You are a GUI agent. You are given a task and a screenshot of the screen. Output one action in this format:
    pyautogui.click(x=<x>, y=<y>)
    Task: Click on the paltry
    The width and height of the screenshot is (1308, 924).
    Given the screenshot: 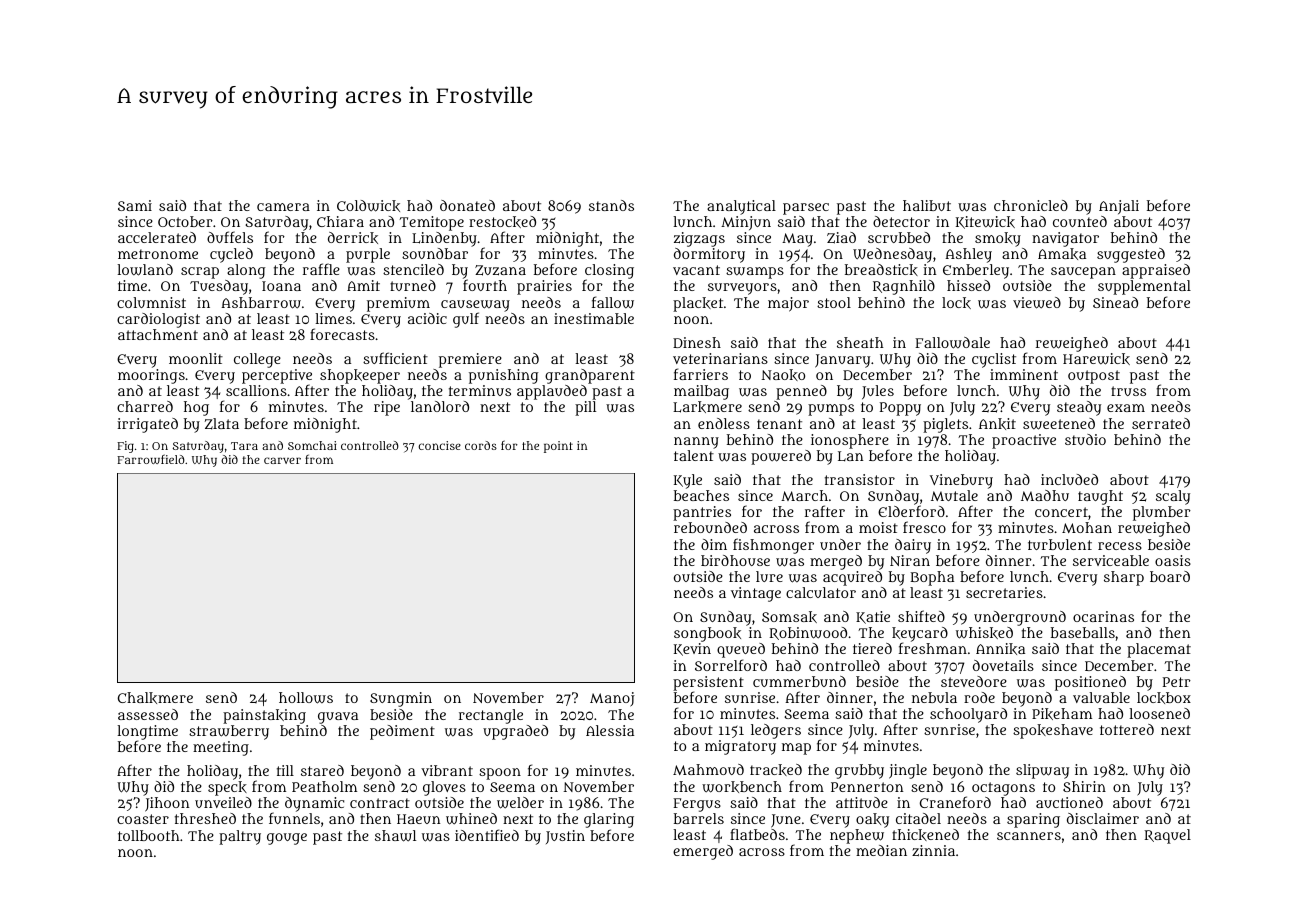 What is the action you would take?
    pyautogui.click(x=240, y=837)
